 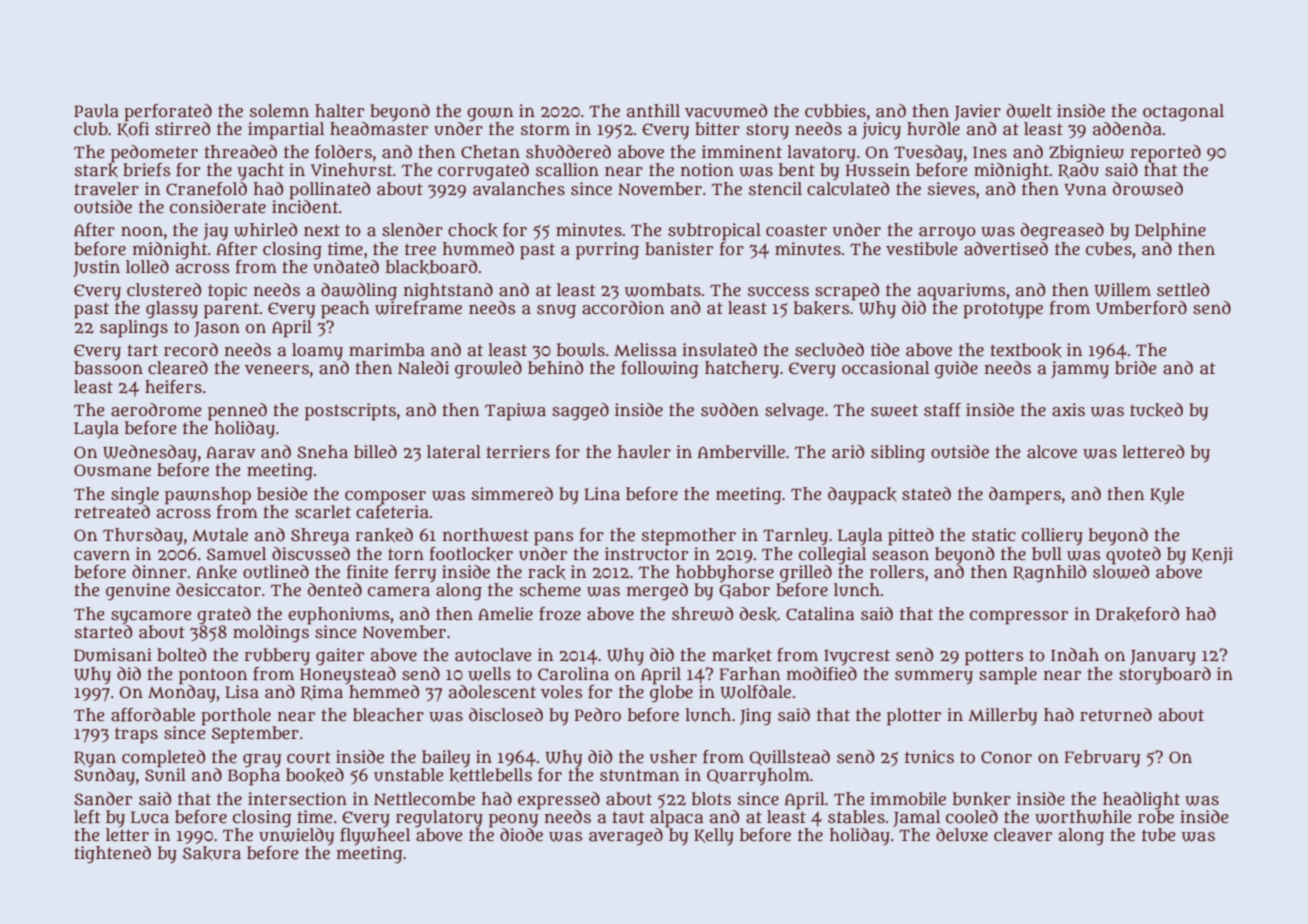 I want to click on topic, so click(x=227, y=292).
